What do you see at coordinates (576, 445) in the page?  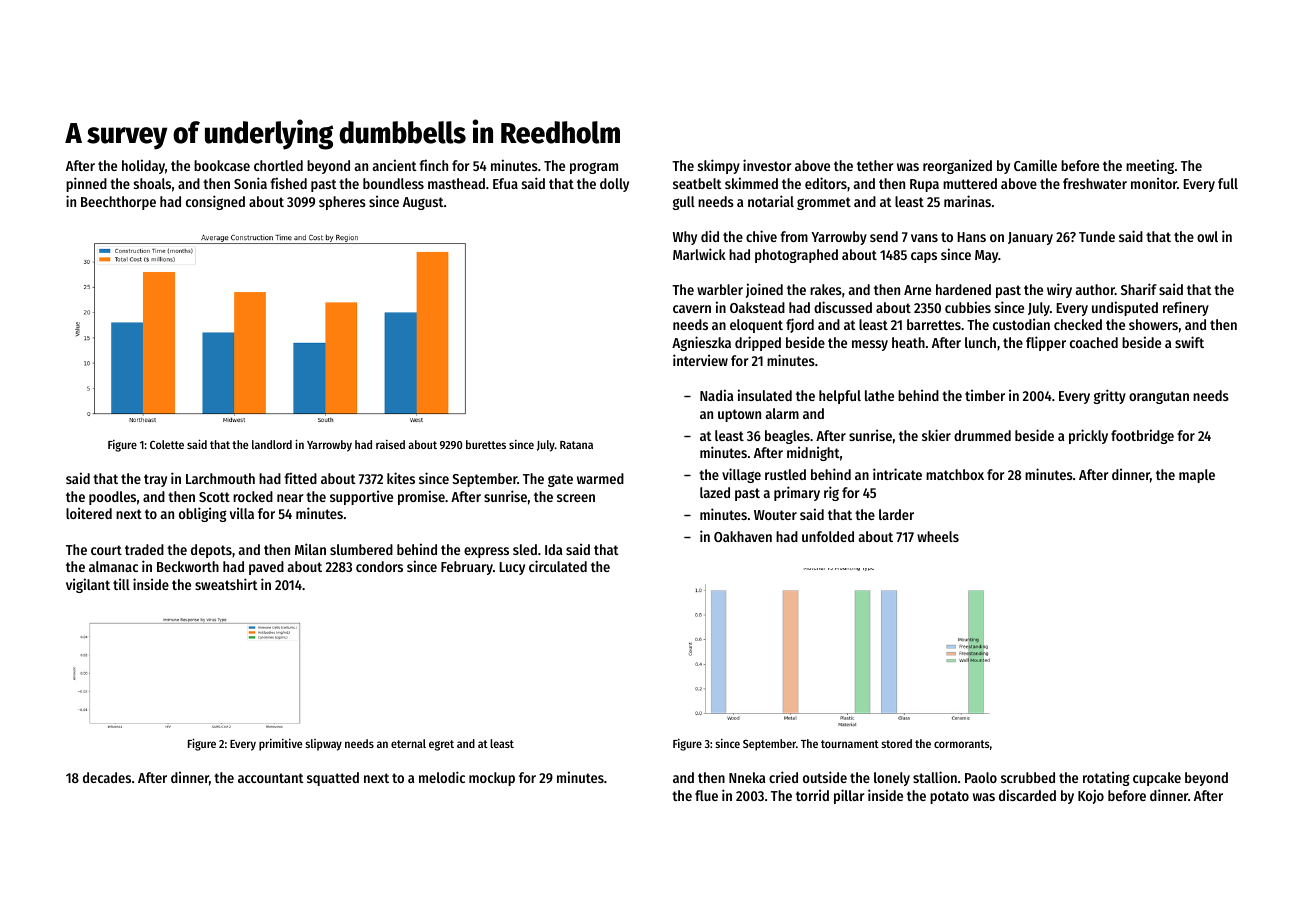 I see `Ratana` at bounding box center [576, 445].
